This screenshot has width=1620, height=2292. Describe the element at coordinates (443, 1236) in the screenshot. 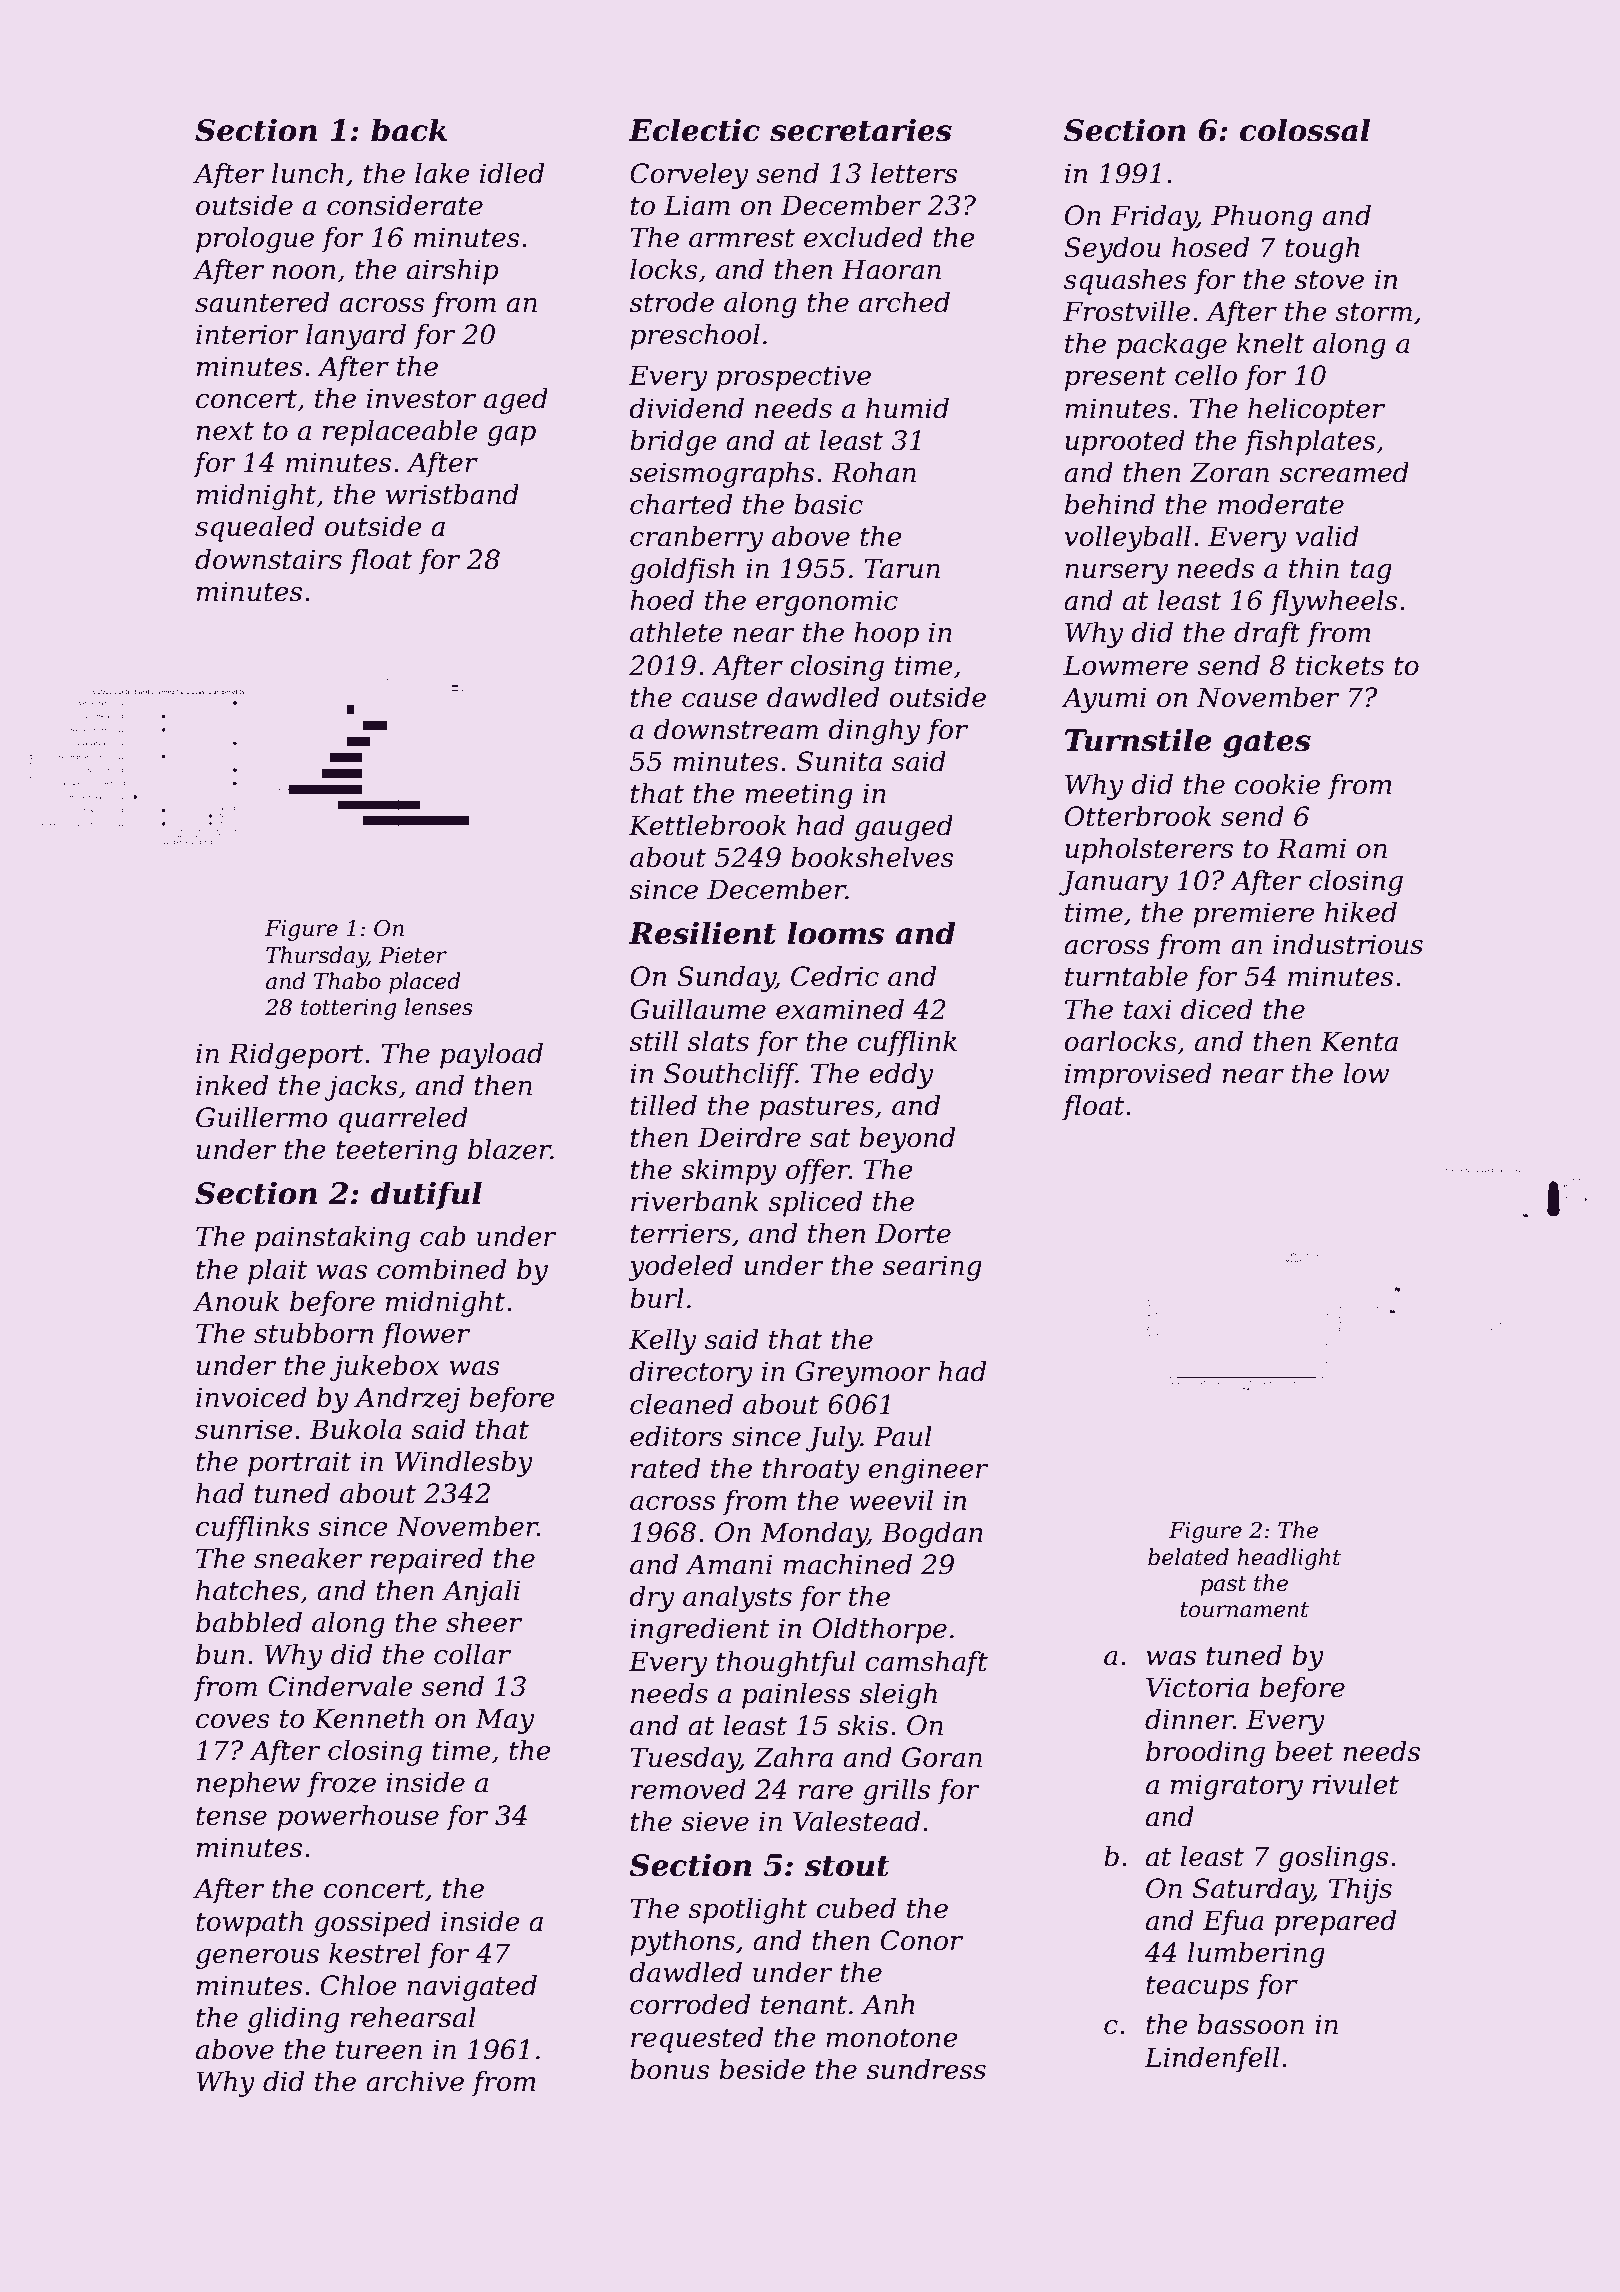

I see `cab` at that location.
